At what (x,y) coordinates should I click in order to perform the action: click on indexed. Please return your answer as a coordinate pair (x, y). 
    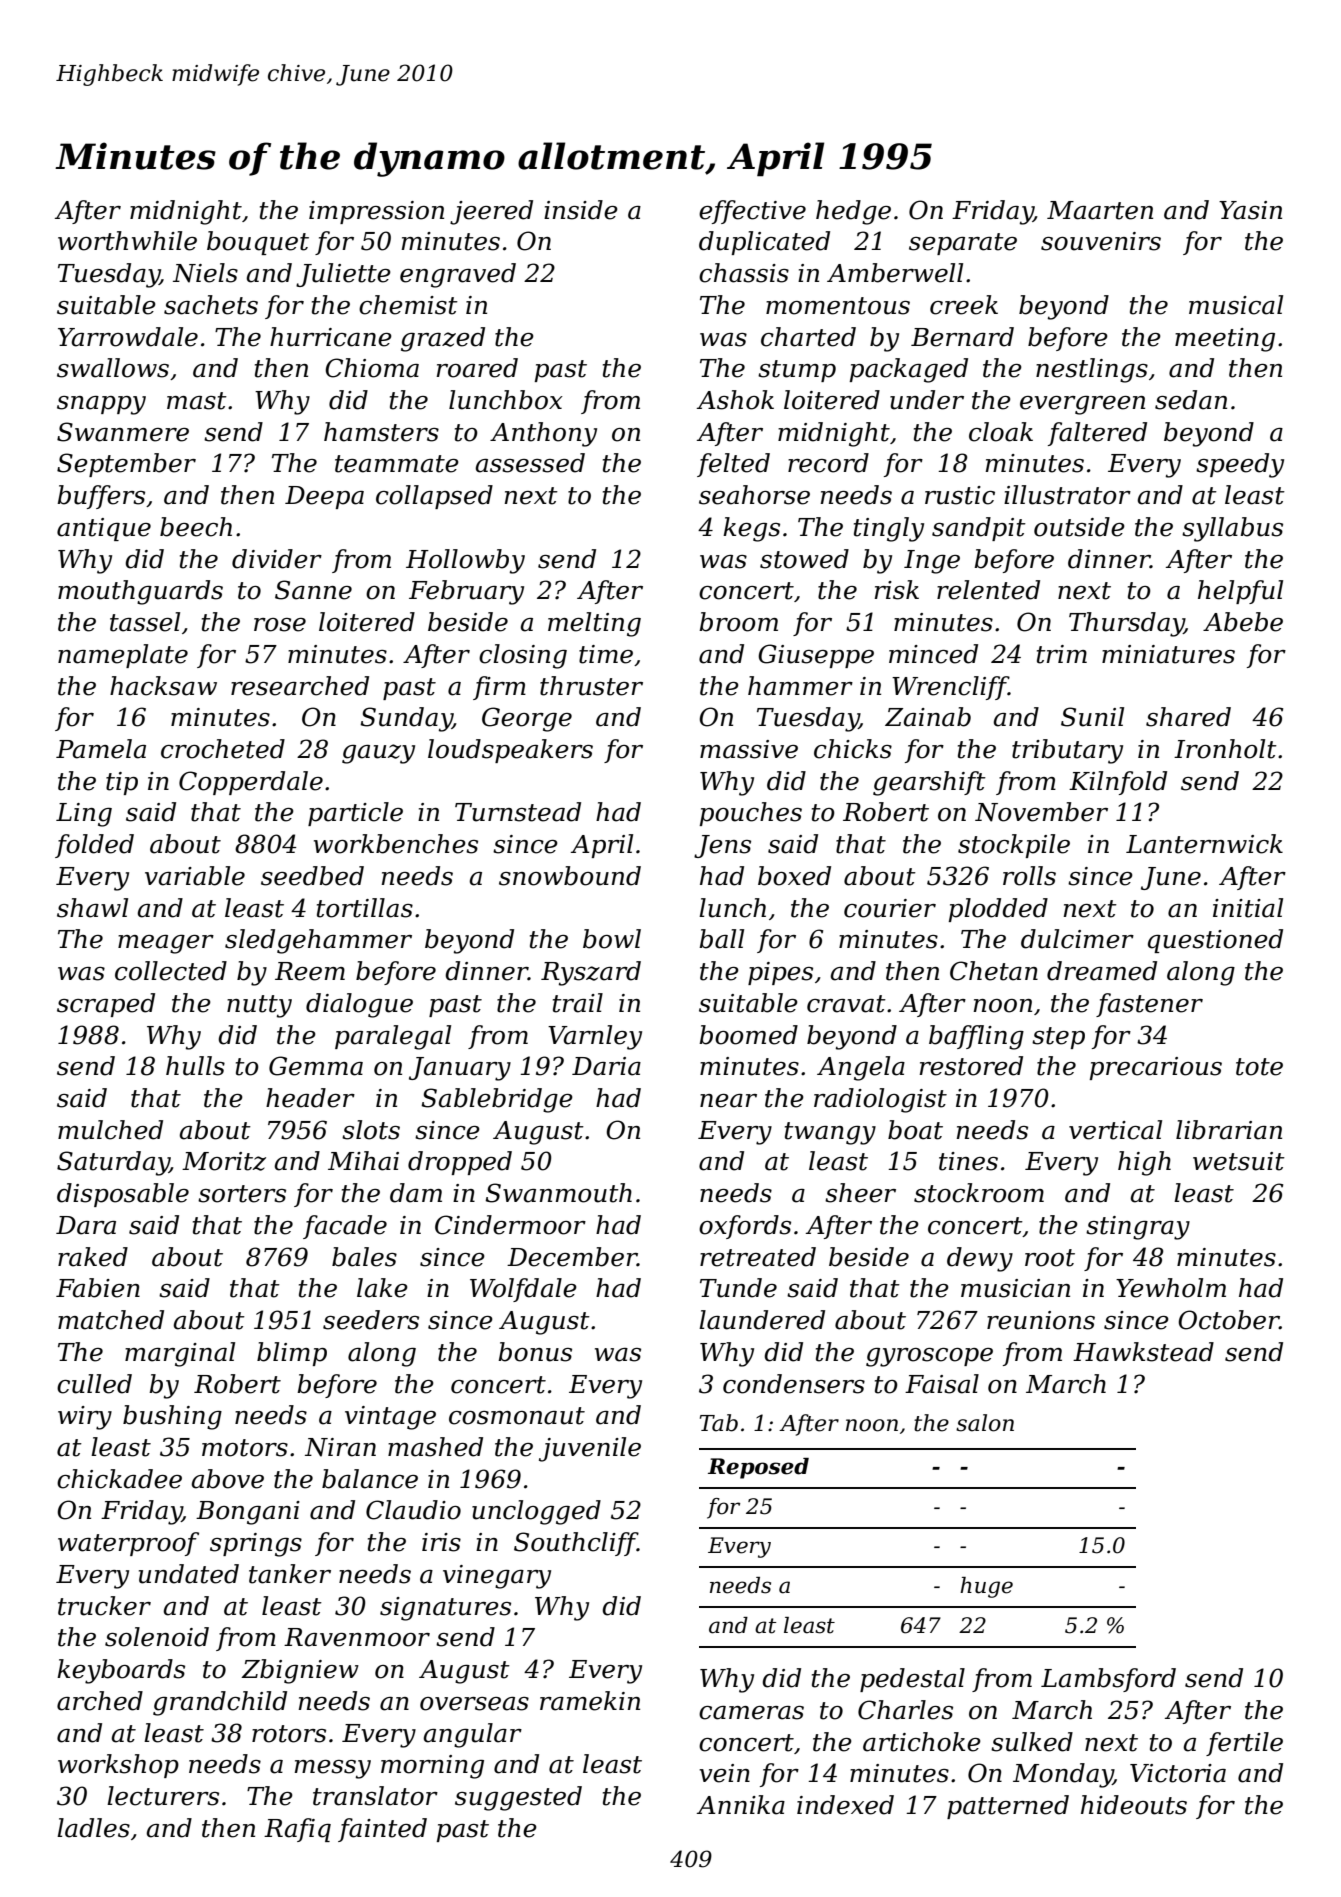
    Looking at the image, I should click on (845, 1805).
